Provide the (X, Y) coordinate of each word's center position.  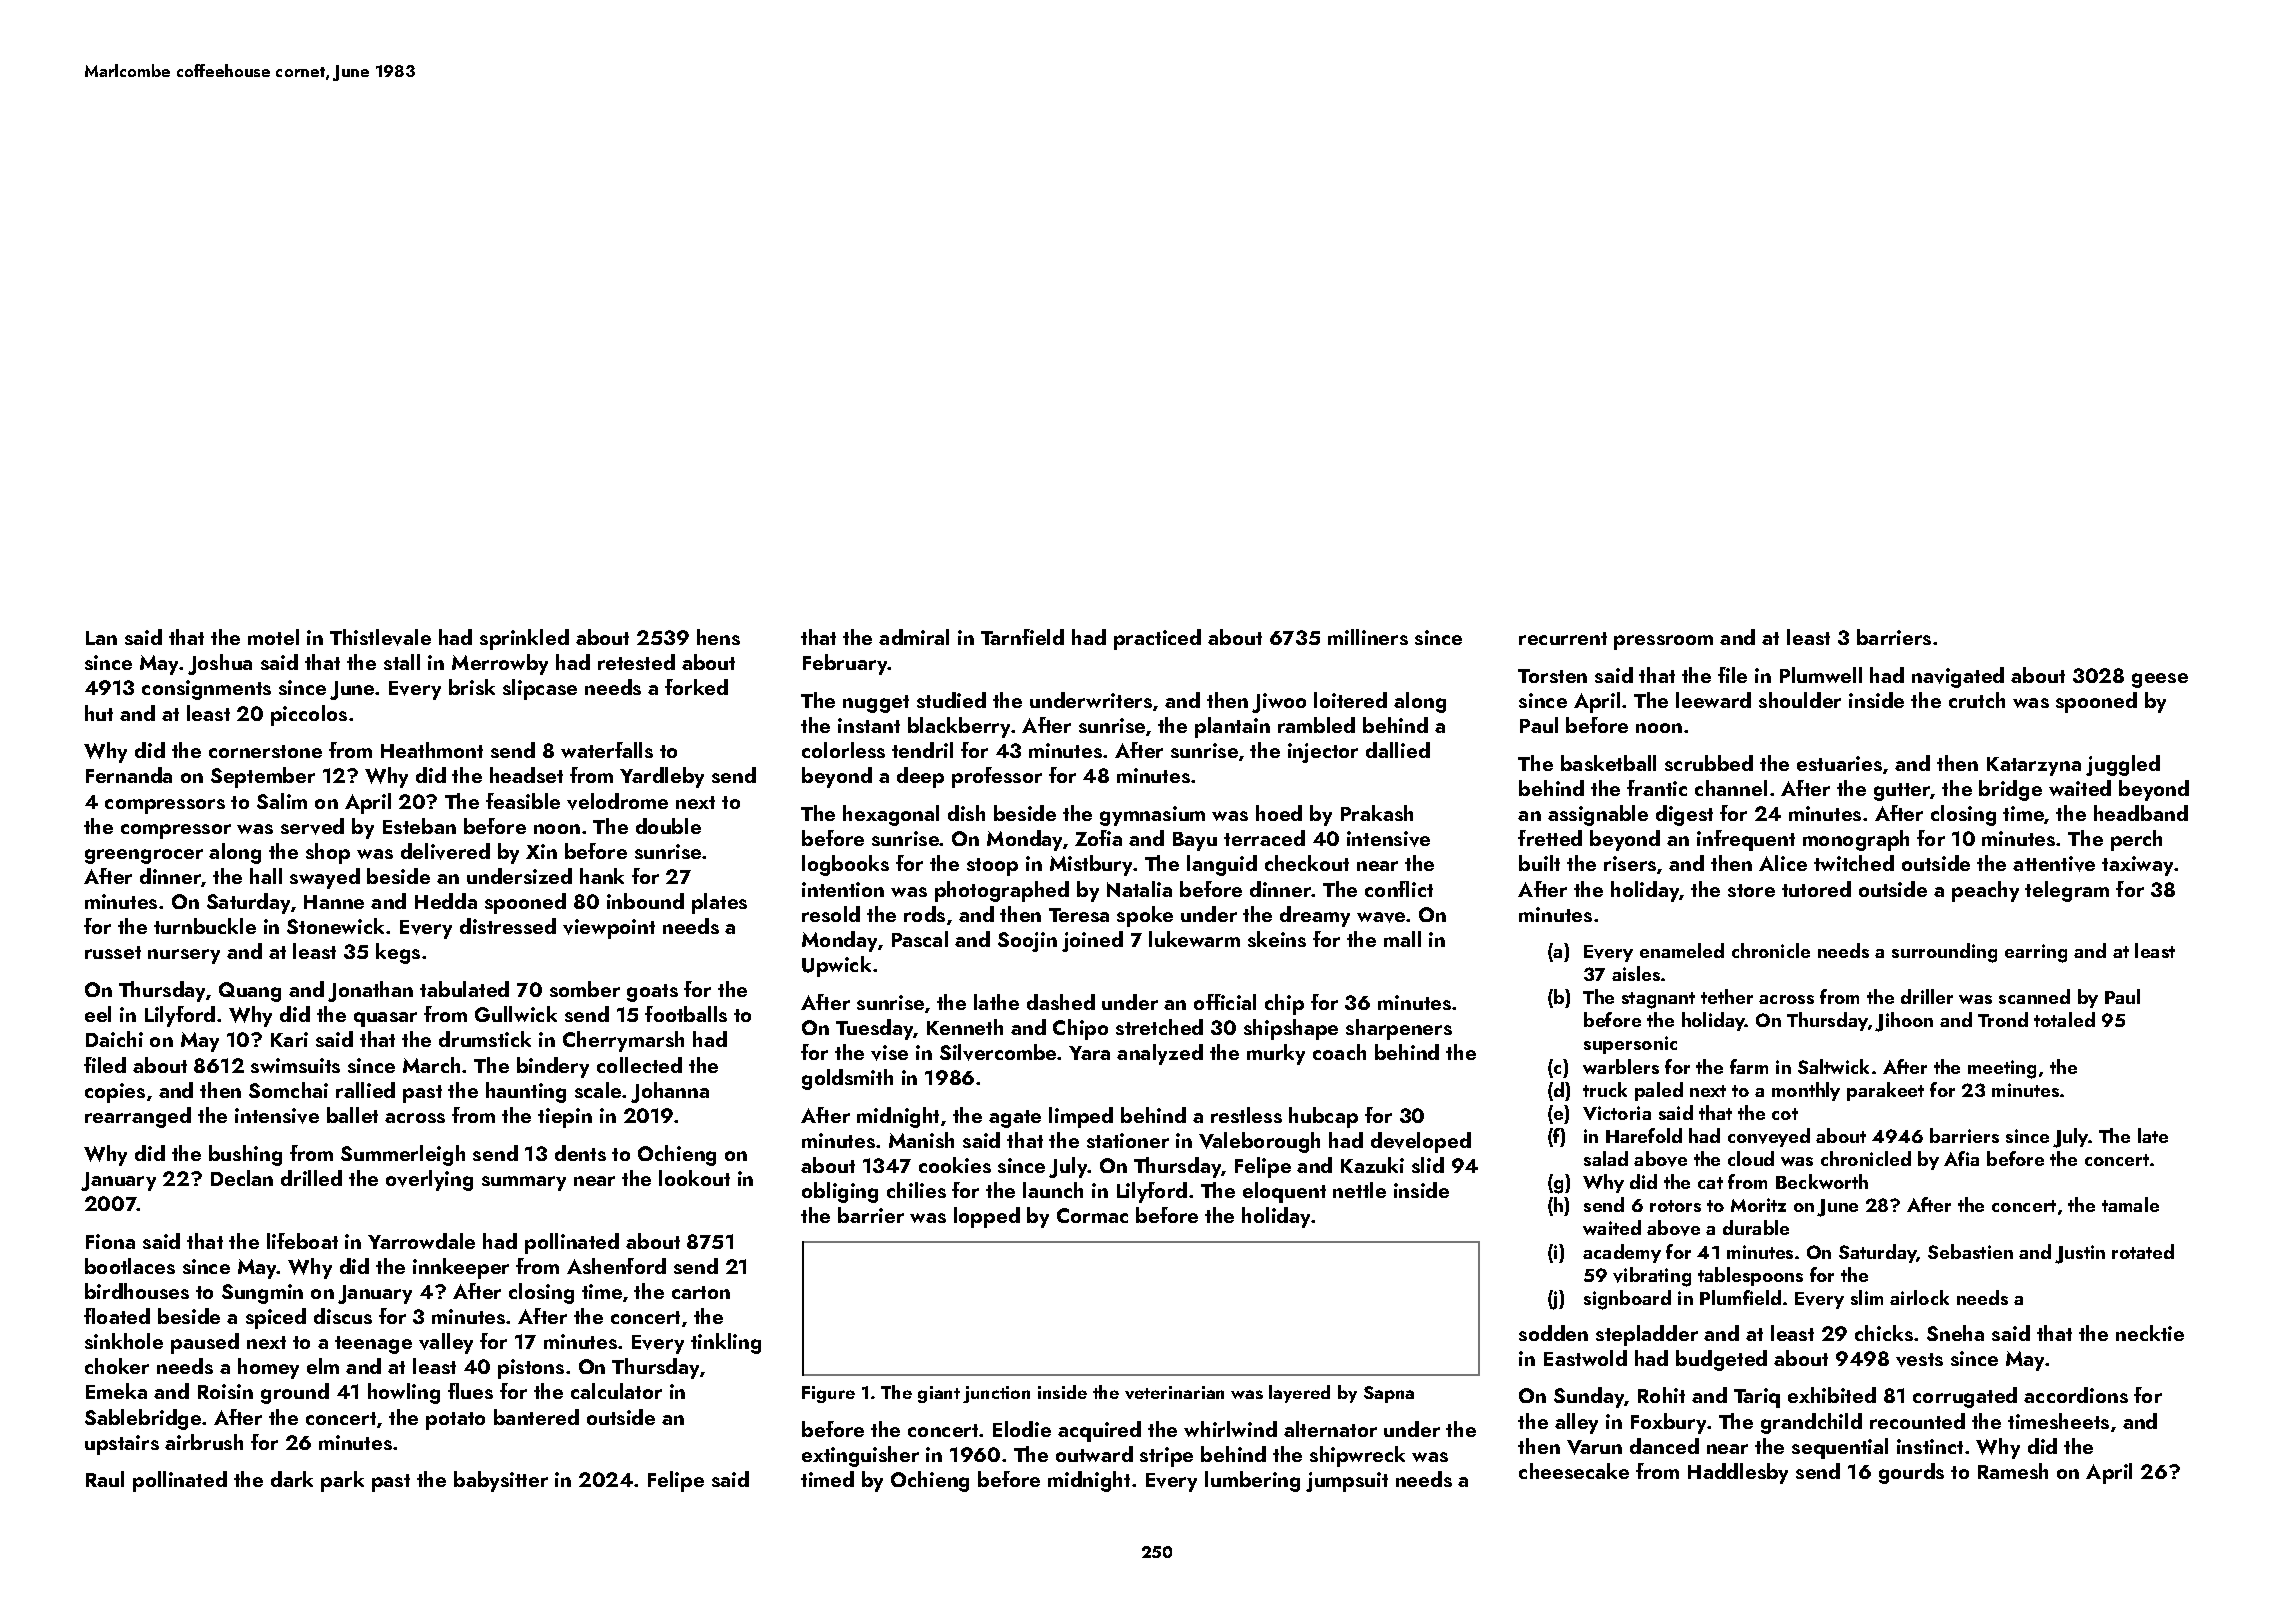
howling (404, 1393)
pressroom (1663, 642)
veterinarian (1174, 1392)
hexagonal (891, 815)
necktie (2150, 1333)
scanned (2034, 996)
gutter (1902, 792)
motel (273, 637)
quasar (385, 1019)
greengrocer (144, 856)
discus (343, 1316)
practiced (1157, 639)
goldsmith (847, 1079)
